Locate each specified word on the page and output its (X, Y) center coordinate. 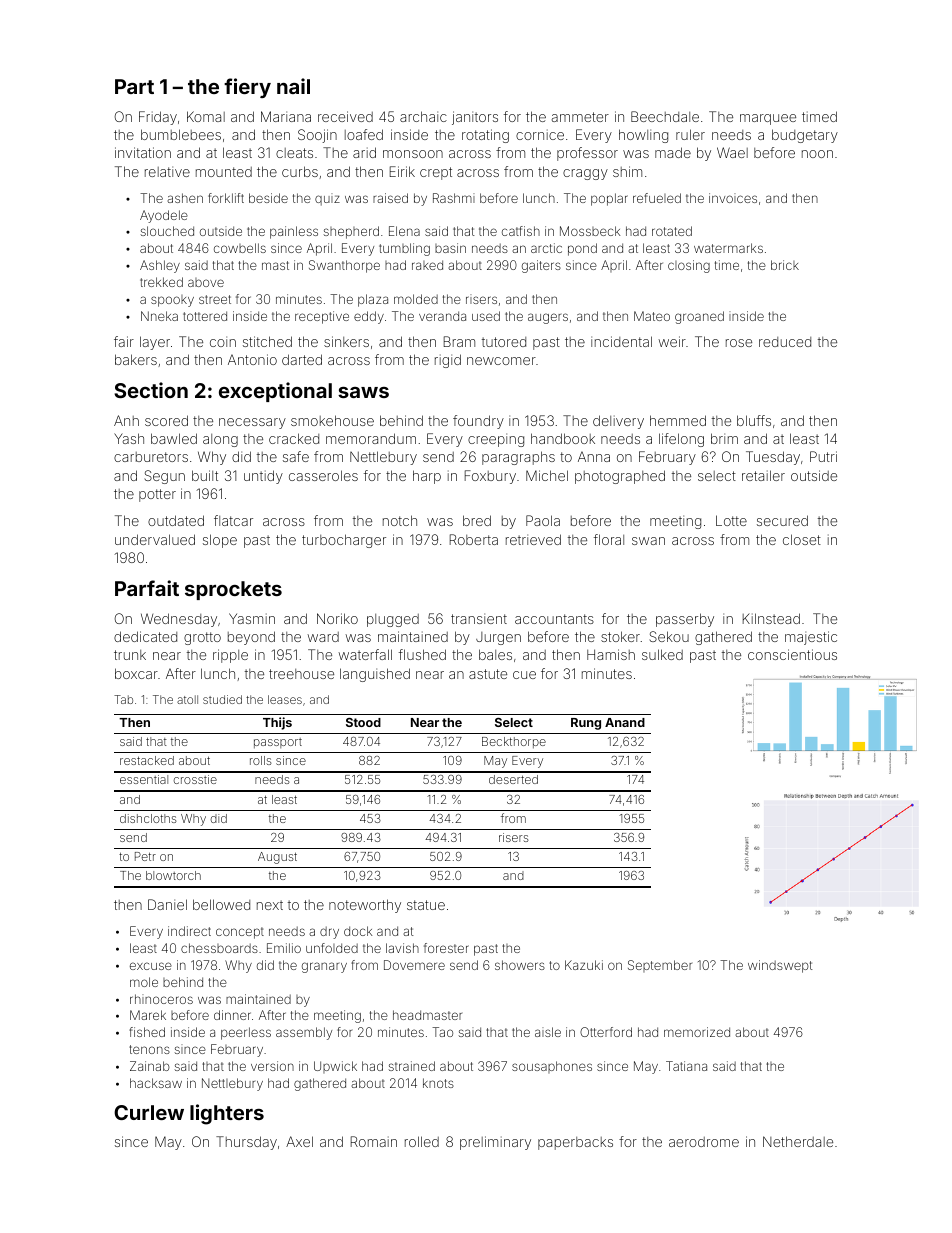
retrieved (533, 539)
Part (134, 86)
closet (802, 539)
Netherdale (798, 1141)
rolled (422, 1141)
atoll (187, 699)
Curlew (149, 1112)
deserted (513, 779)
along (220, 440)
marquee (768, 119)
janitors (475, 118)
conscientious (792, 654)
